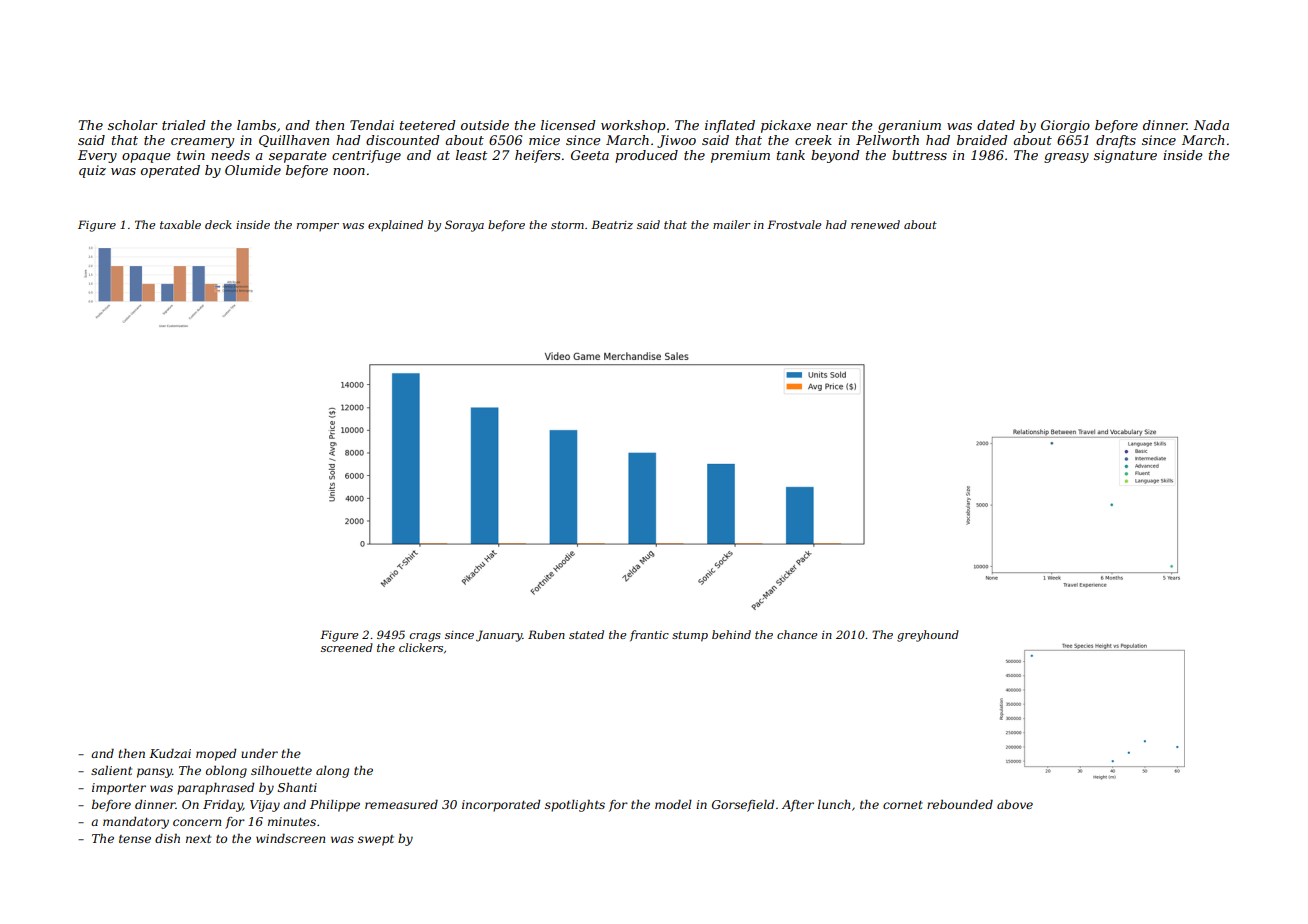  Describe the element at coordinates (794, 224) in the document. I see `Frostvale` at that location.
